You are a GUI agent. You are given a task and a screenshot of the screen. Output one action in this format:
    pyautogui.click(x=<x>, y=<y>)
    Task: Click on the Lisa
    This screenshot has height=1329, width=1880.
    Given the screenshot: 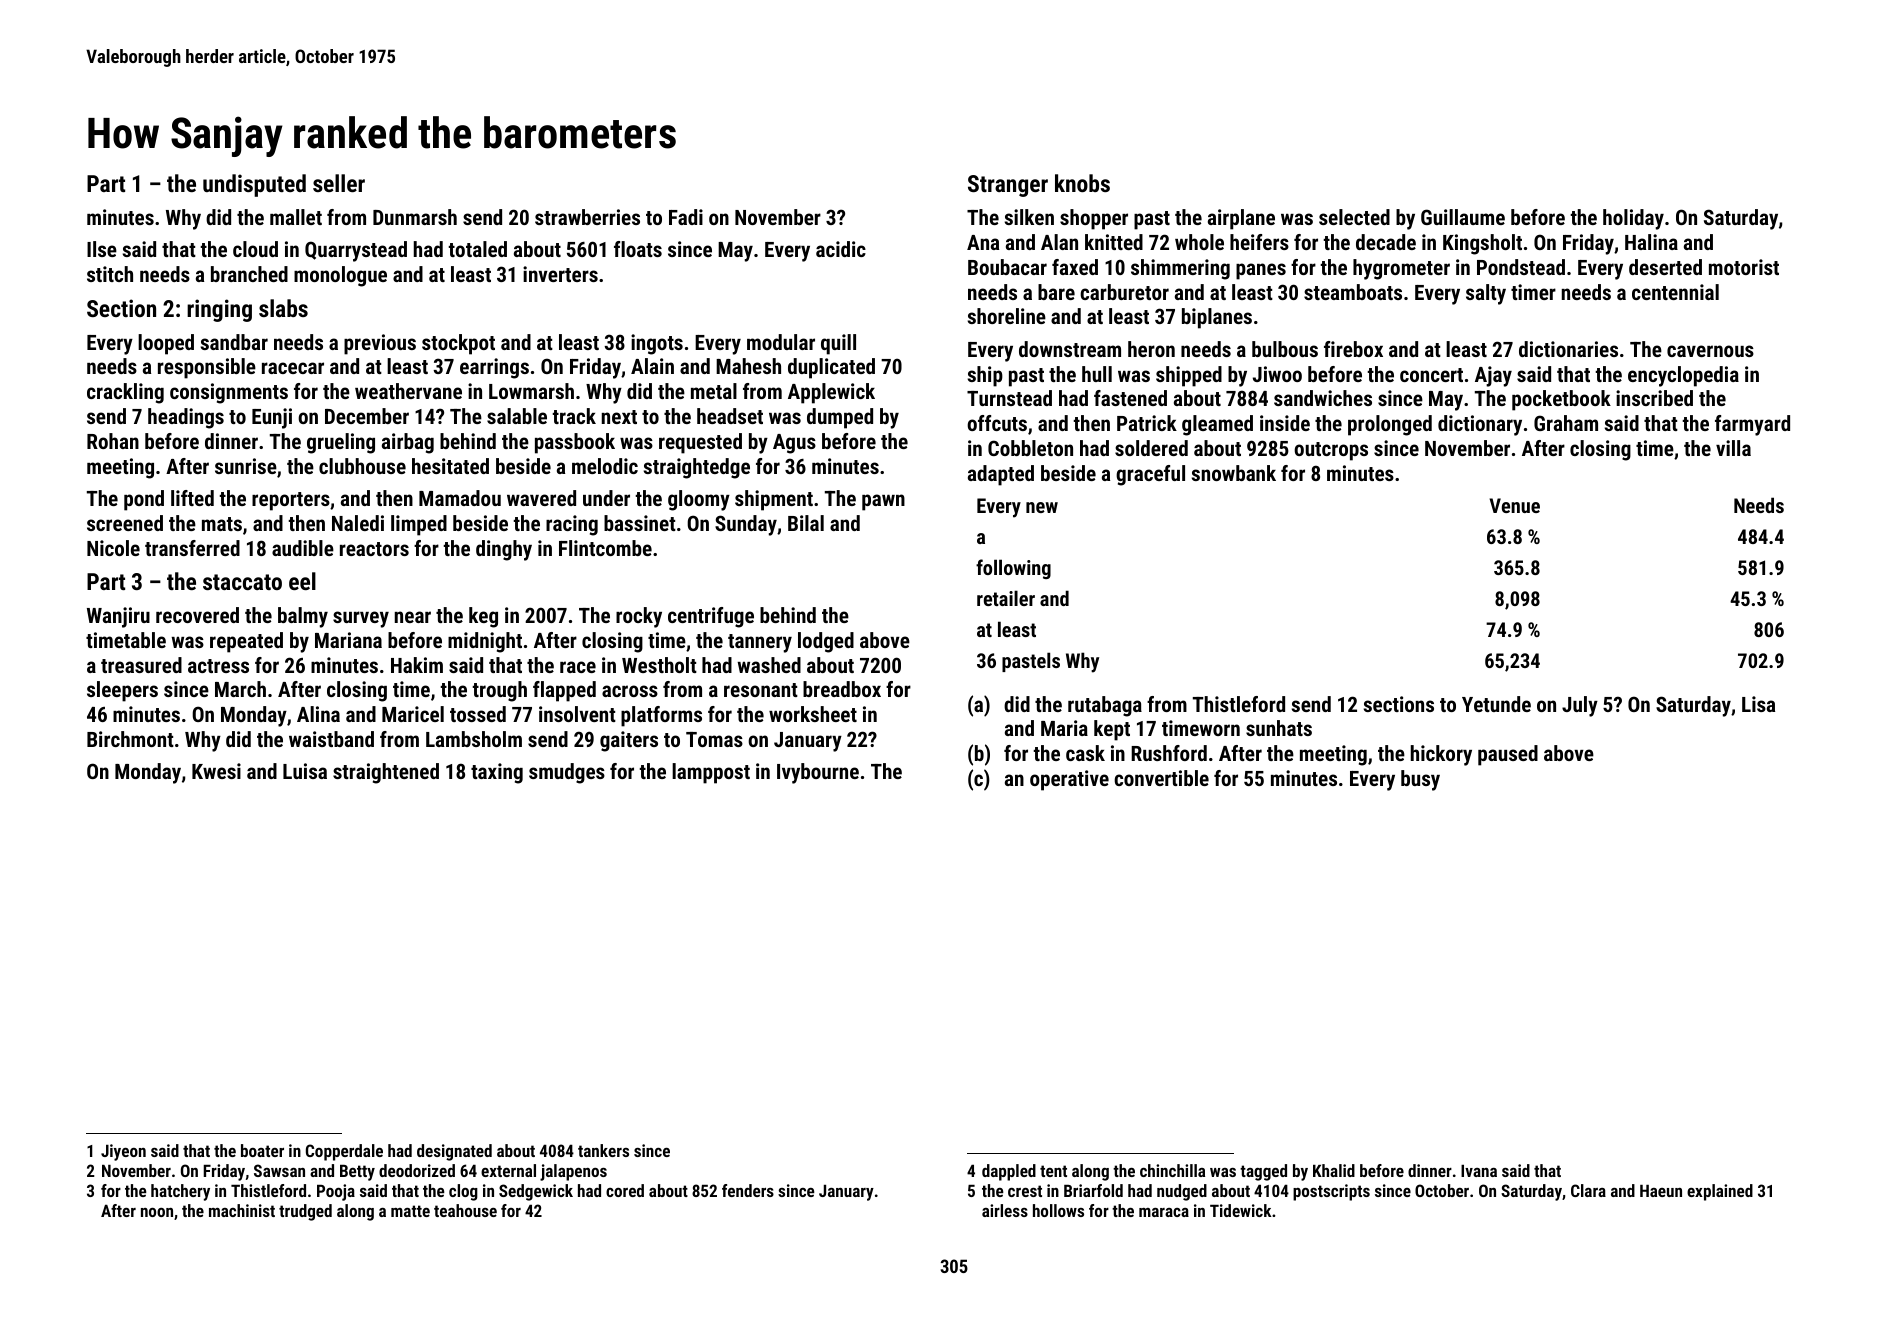 What is the action you would take?
    pyautogui.click(x=1758, y=704)
